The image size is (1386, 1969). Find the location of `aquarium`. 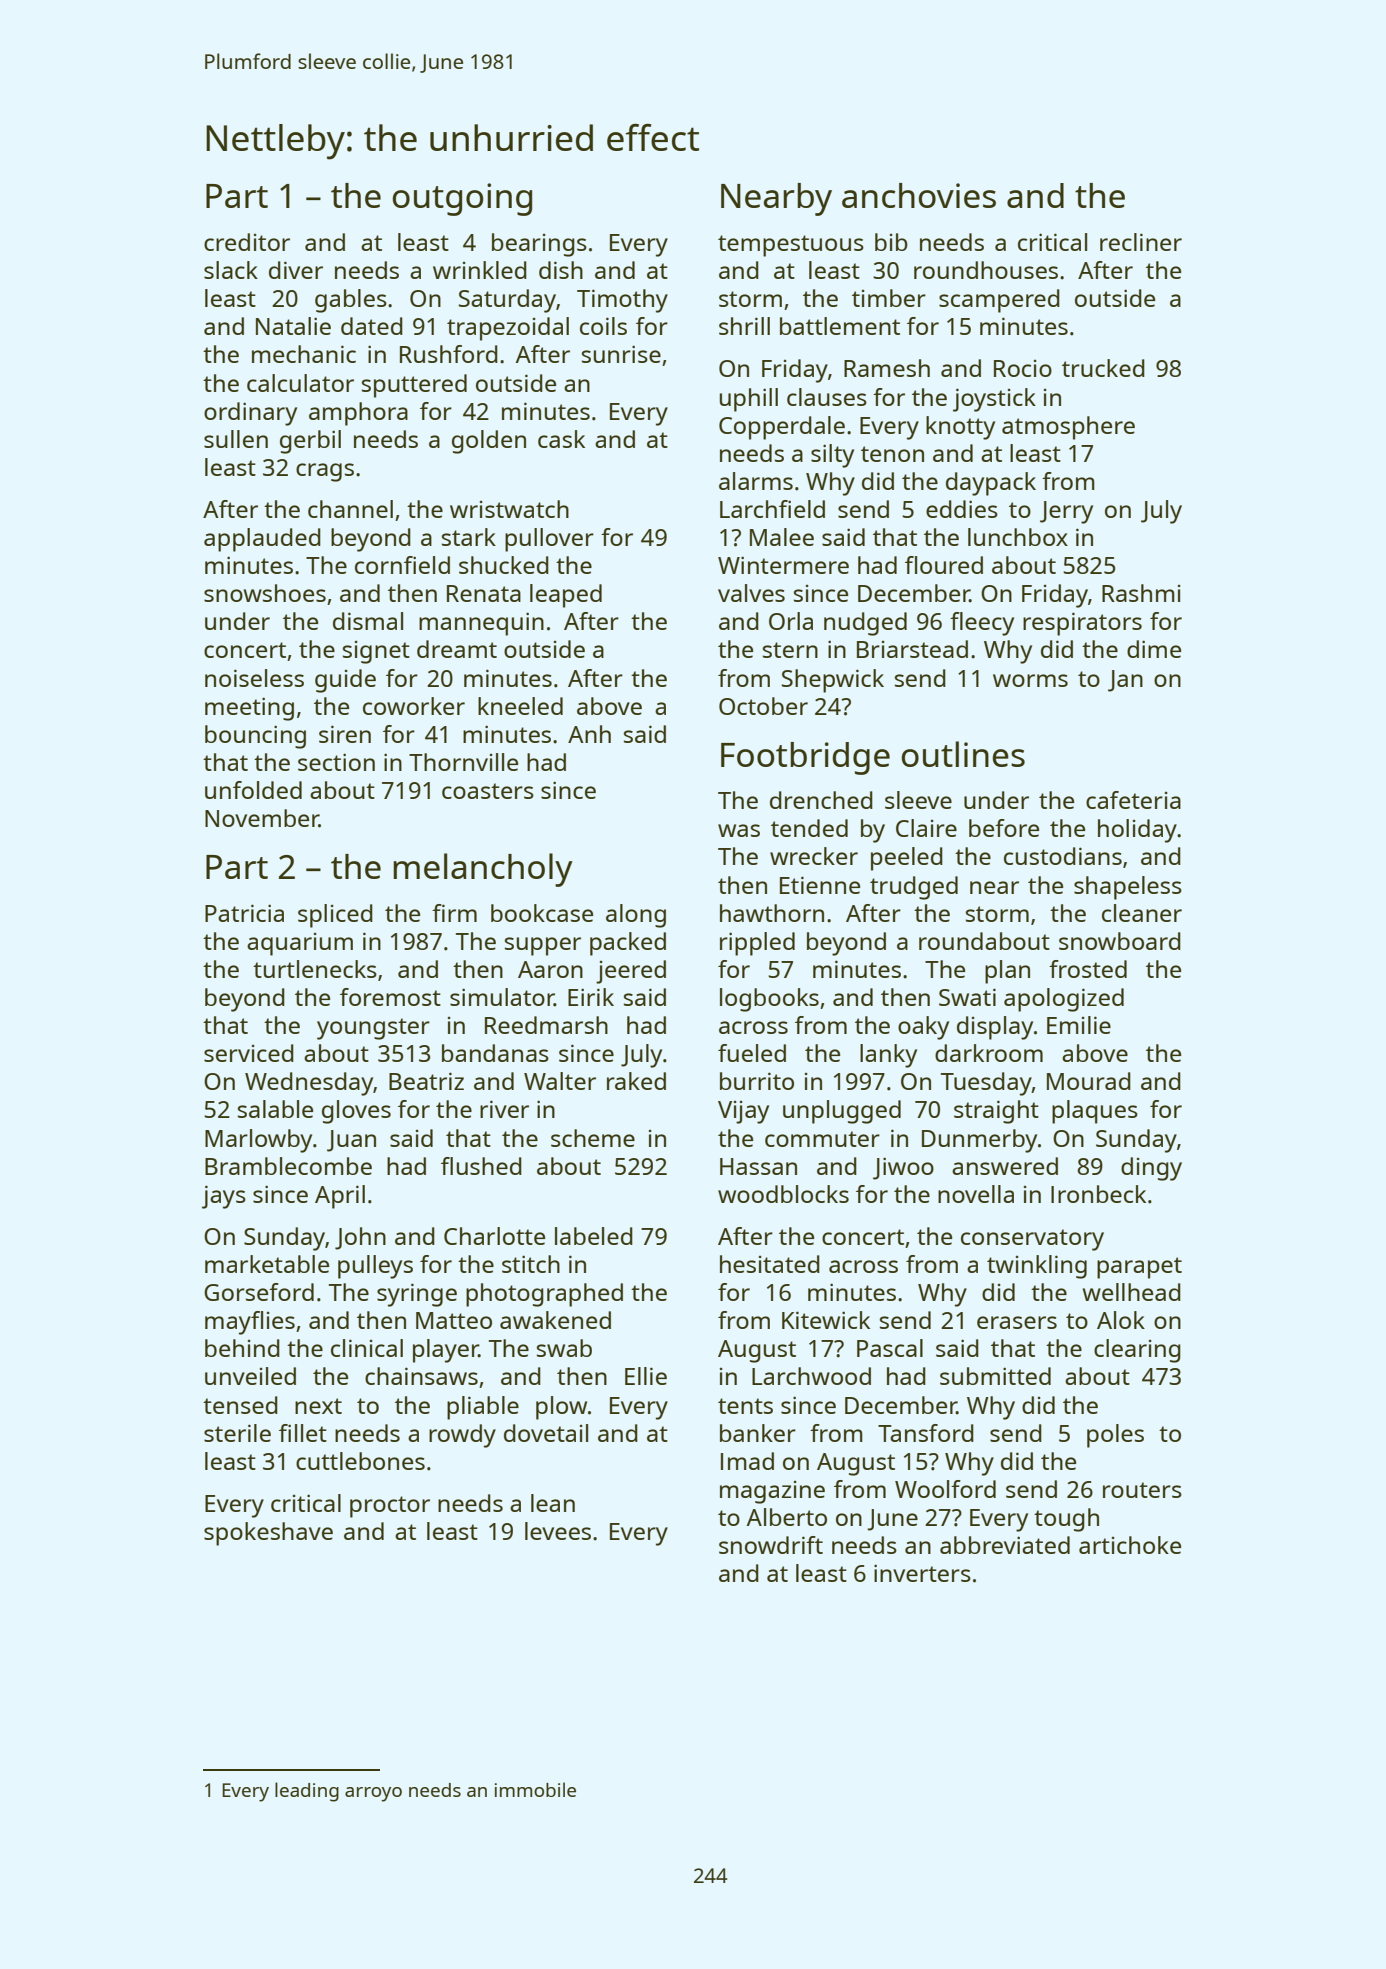

aquarium is located at coordinates (300, 944).
